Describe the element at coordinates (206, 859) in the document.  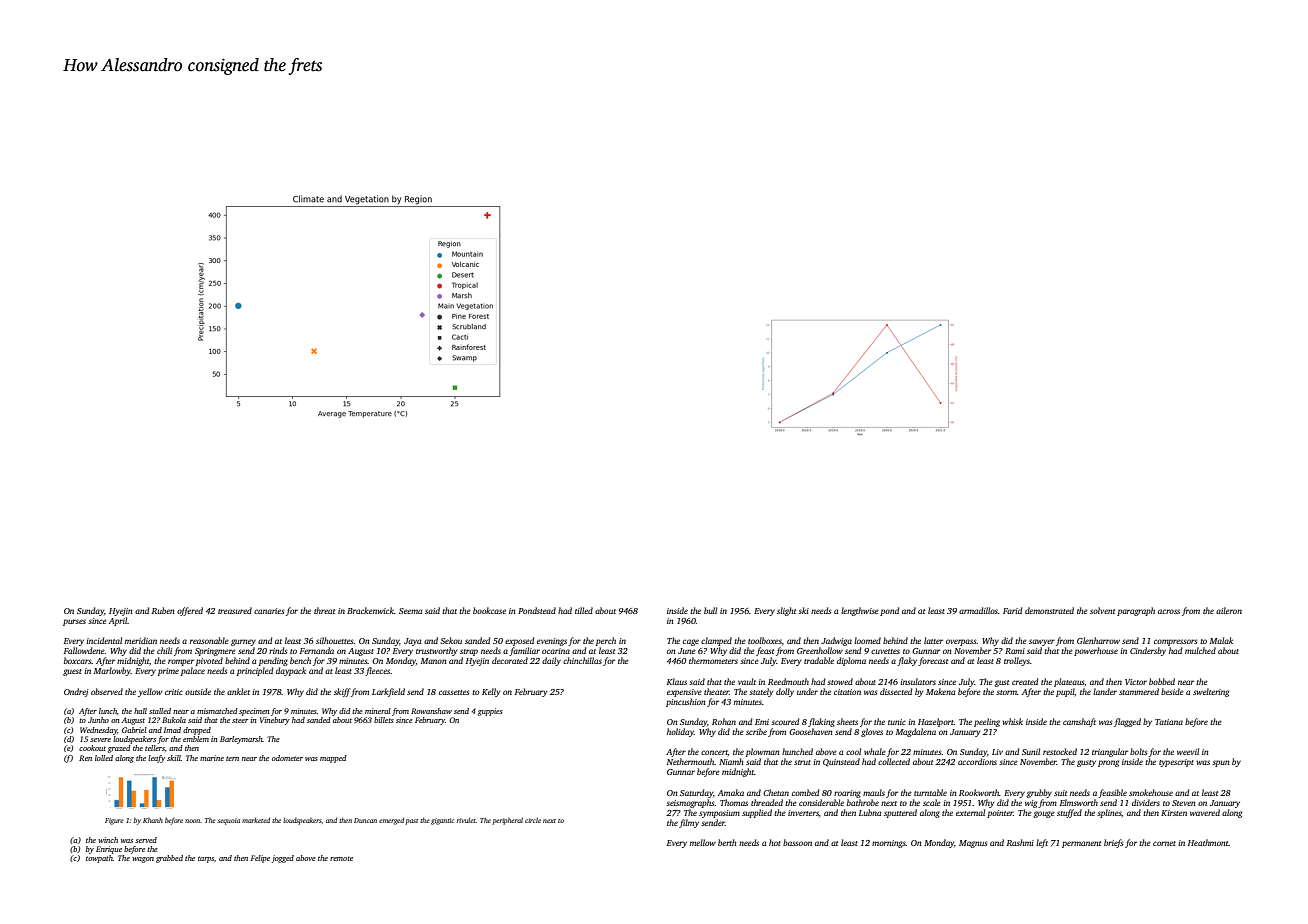
I see `tarps` at that location.
